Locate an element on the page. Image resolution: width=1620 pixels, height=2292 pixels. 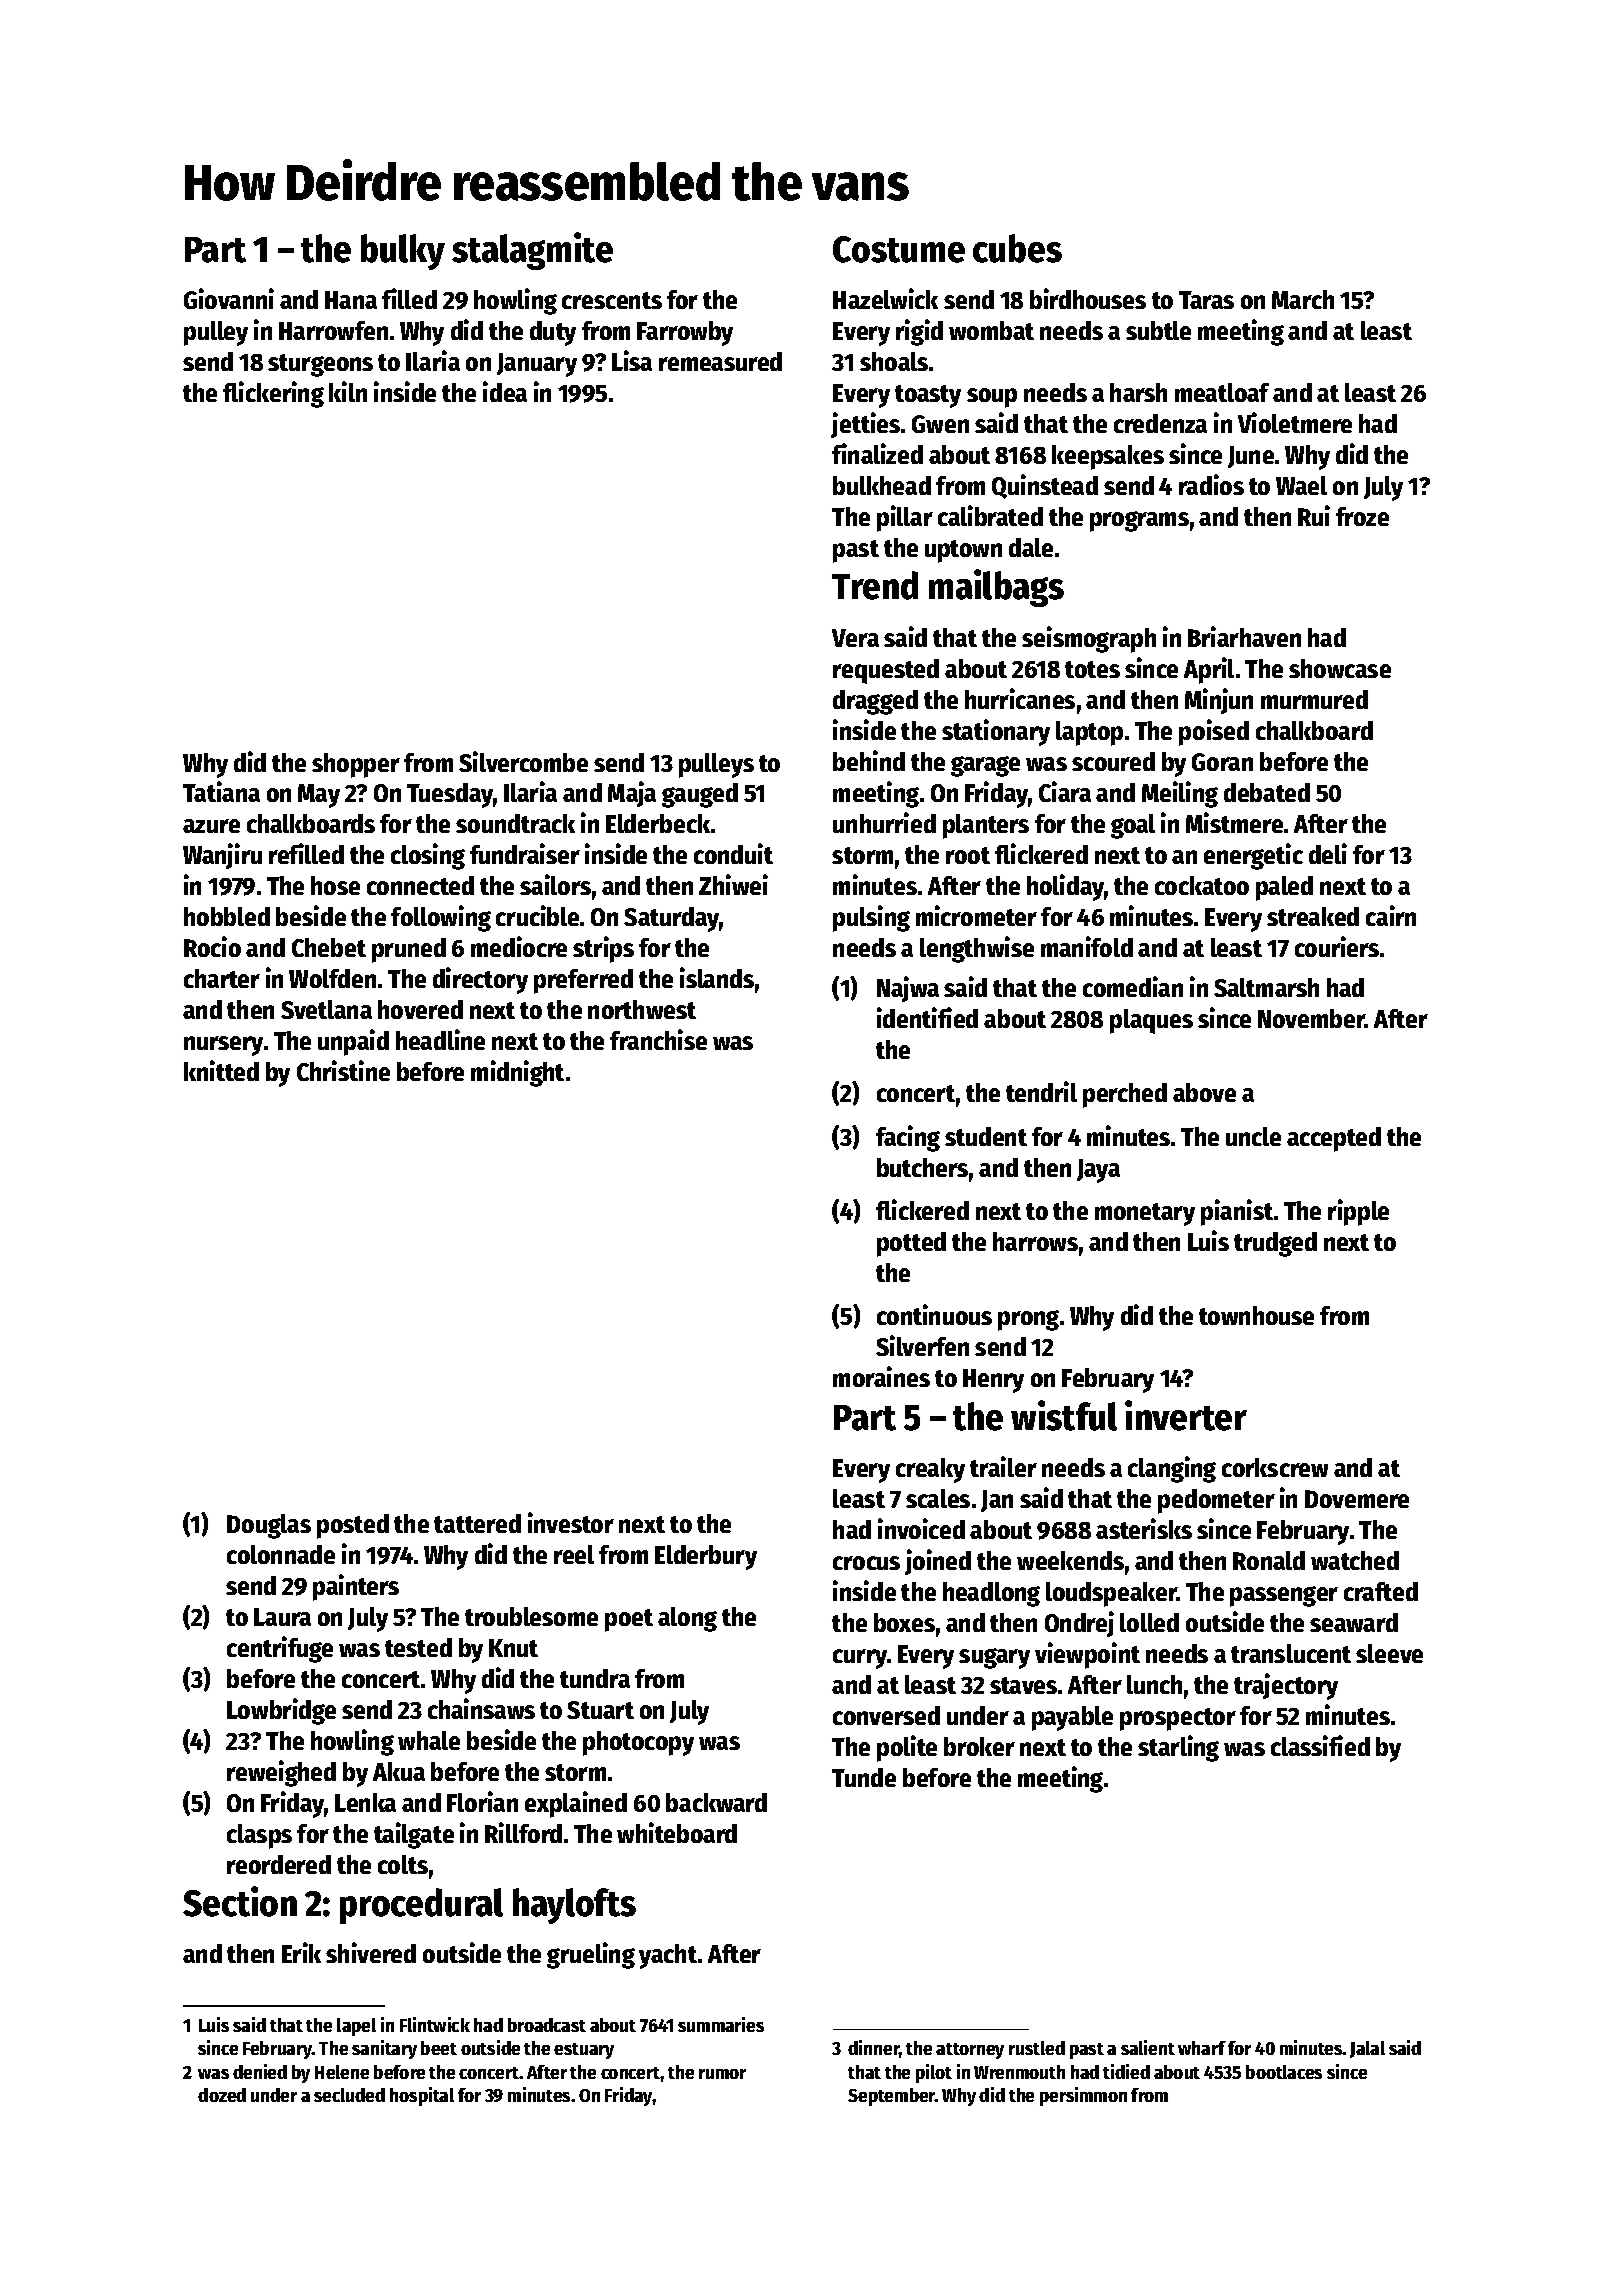
hovered is located at coordinates (420, 1009).
